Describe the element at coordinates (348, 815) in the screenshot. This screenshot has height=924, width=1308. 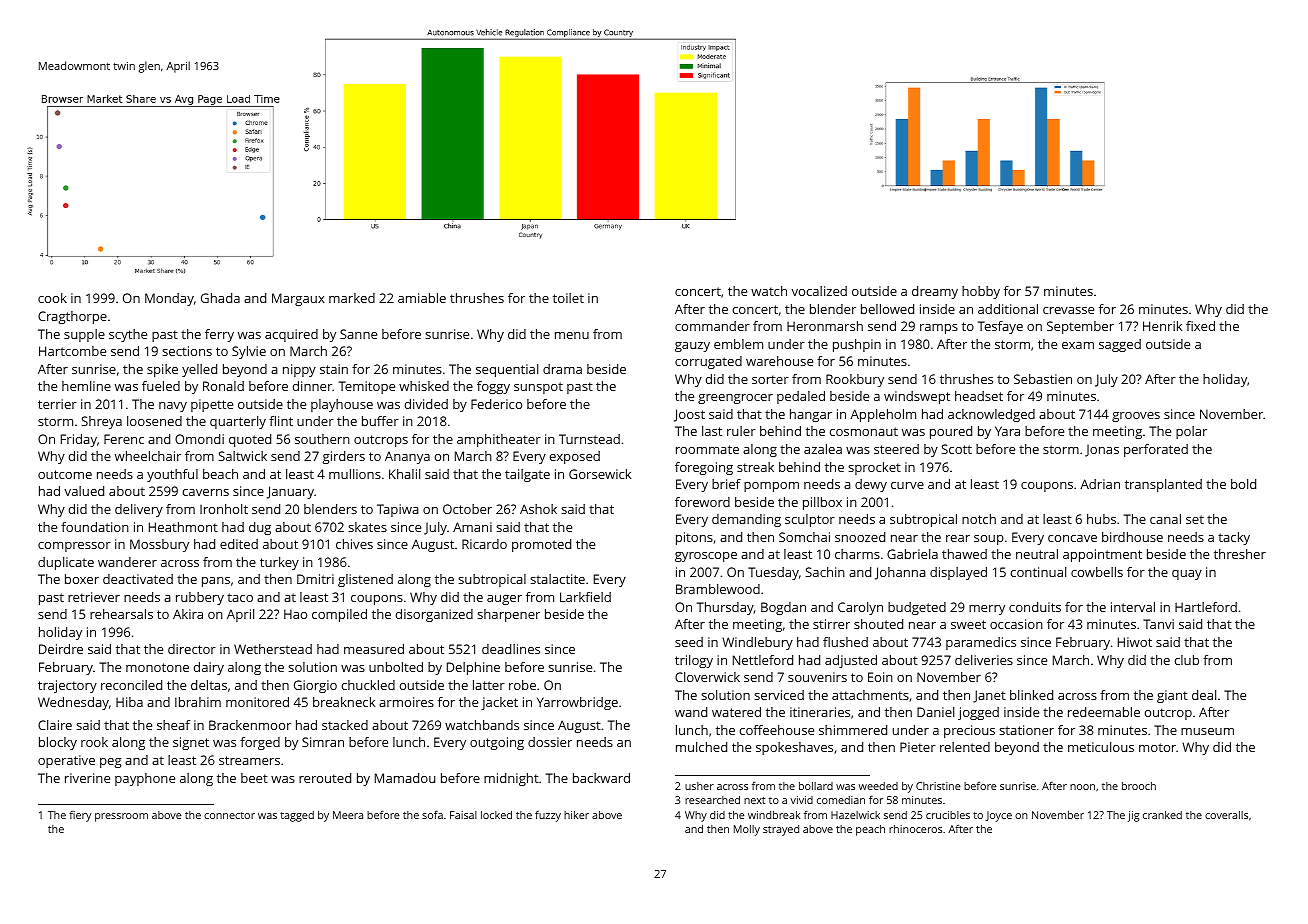
I see `Meera` at that location.
